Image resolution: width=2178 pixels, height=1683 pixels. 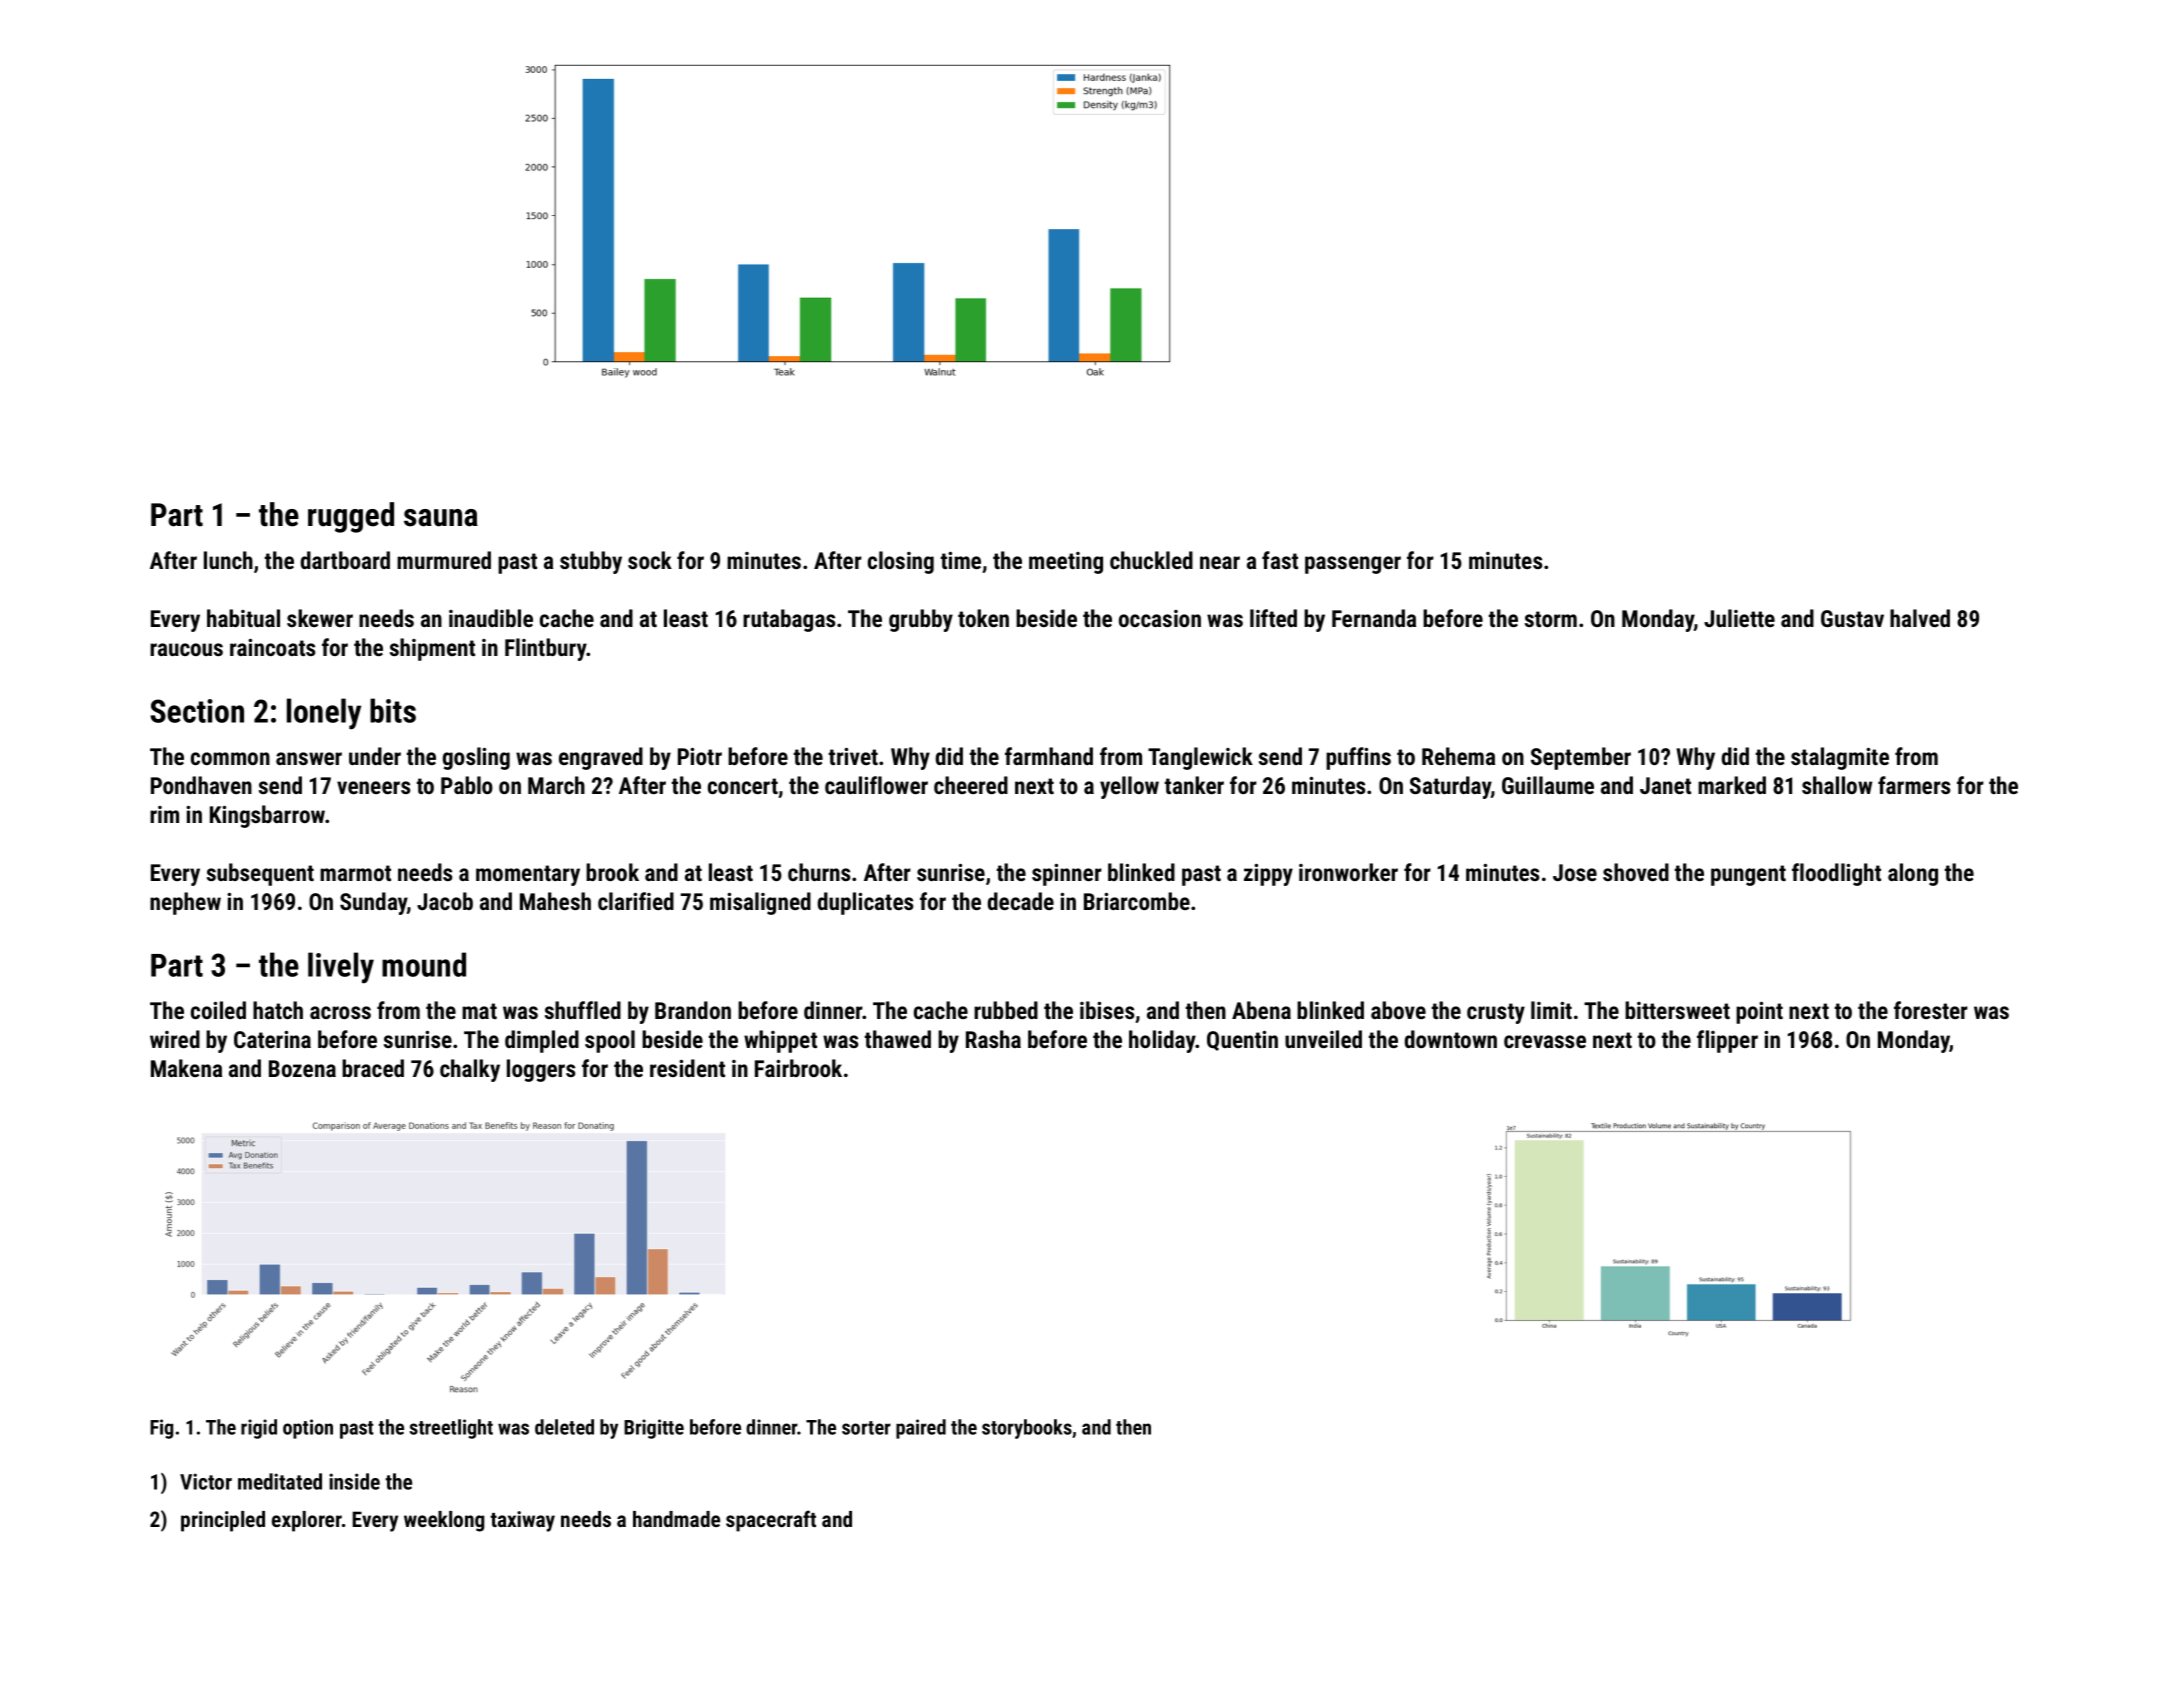 What do you see at coordinates (522, 1521) in the image?
I see `taxiway` at bounding box center [522, 1521].
